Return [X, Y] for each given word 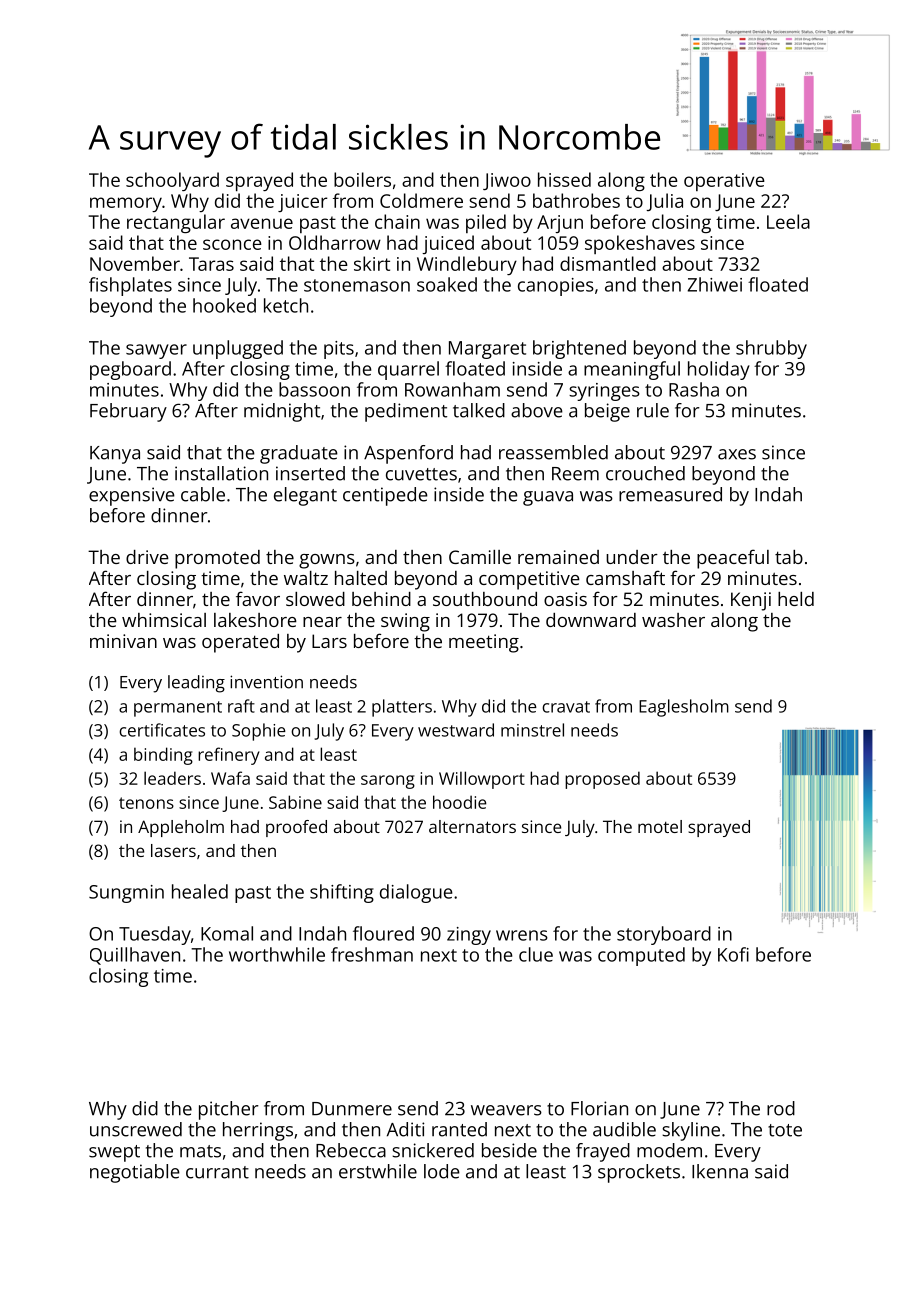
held [796, 599]
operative [724, 182]
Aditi [405, 1129]
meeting [484, 643]
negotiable [135, 1173]
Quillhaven [135, 956]
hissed [564, 179]
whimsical [164, 620]
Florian [599, 1108]
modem [669, 1150]
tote [785, 1130]
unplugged [238, 349]
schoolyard [172, 181]
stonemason [357, 285]
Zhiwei [715, 284]
